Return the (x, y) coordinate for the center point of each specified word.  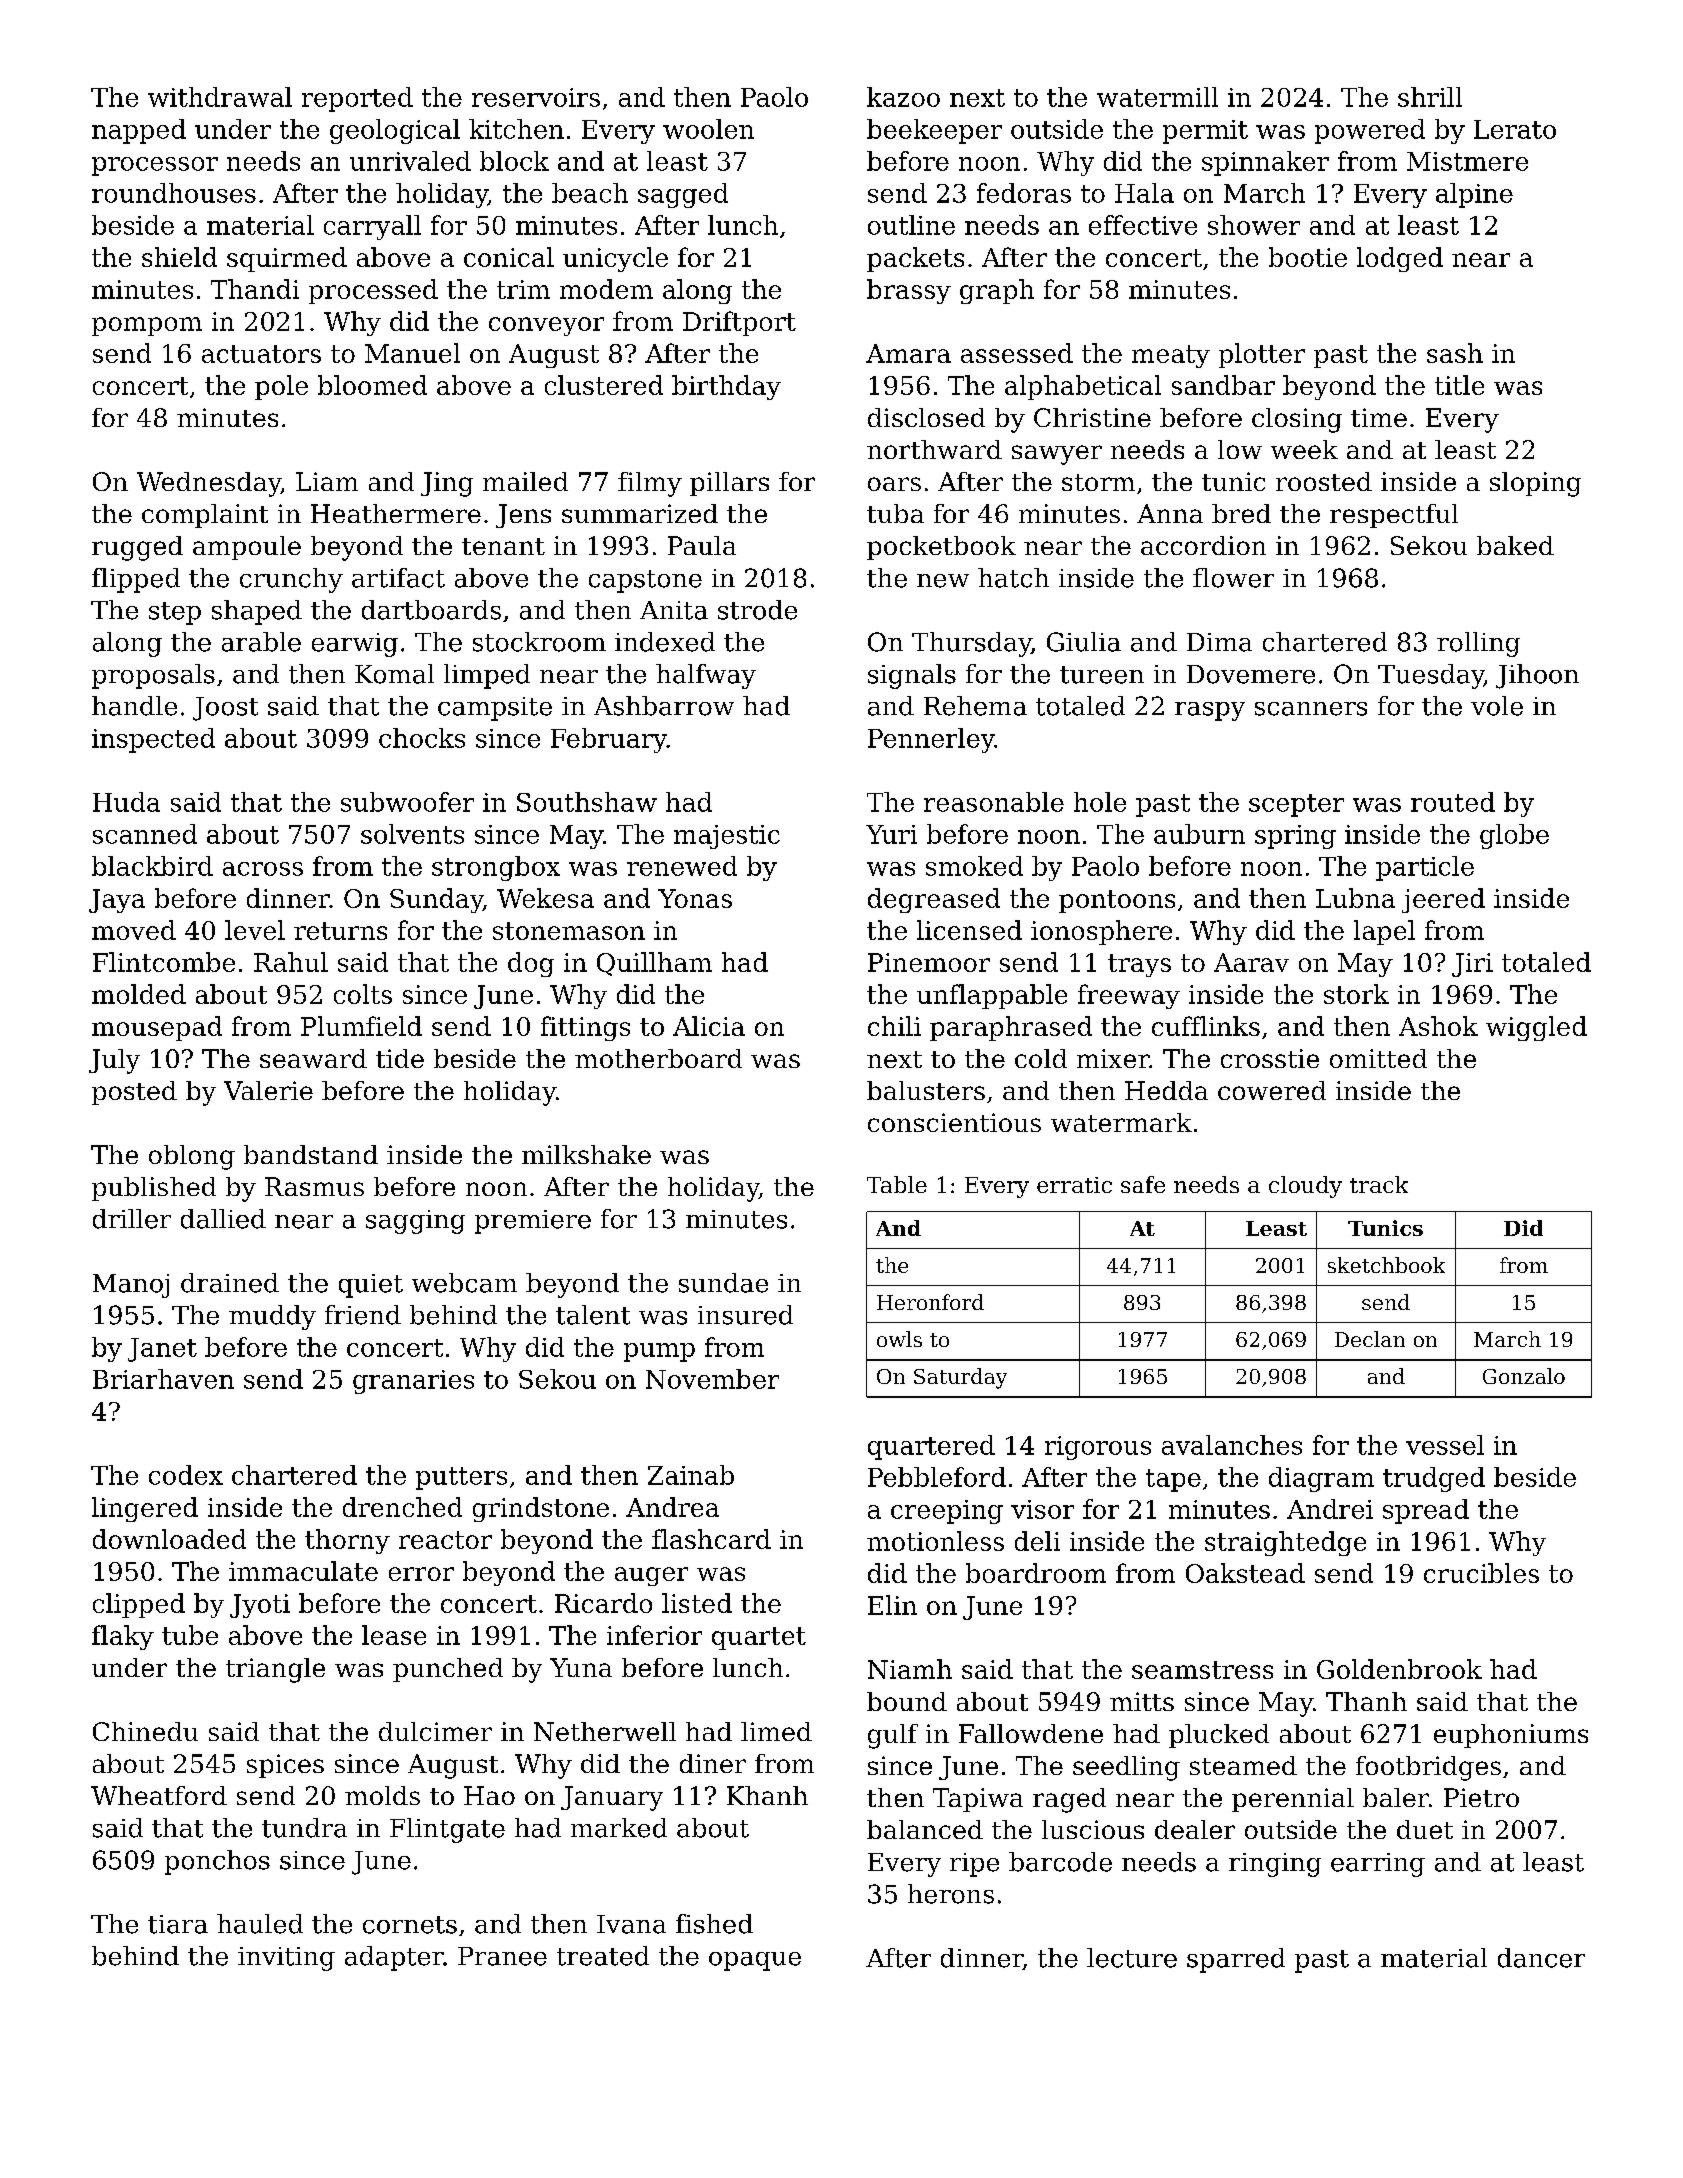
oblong (192, 1157)
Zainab (691, 1475)
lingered (145, 1509)
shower (1254, 225)
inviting (286, 1959)
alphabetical (1083, 387)
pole (281, 387)
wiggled (1536, 1028)
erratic (1074, 1185)
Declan (1370, 1339)
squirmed (287, 259)
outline (911, 225)
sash (1455, 353)
